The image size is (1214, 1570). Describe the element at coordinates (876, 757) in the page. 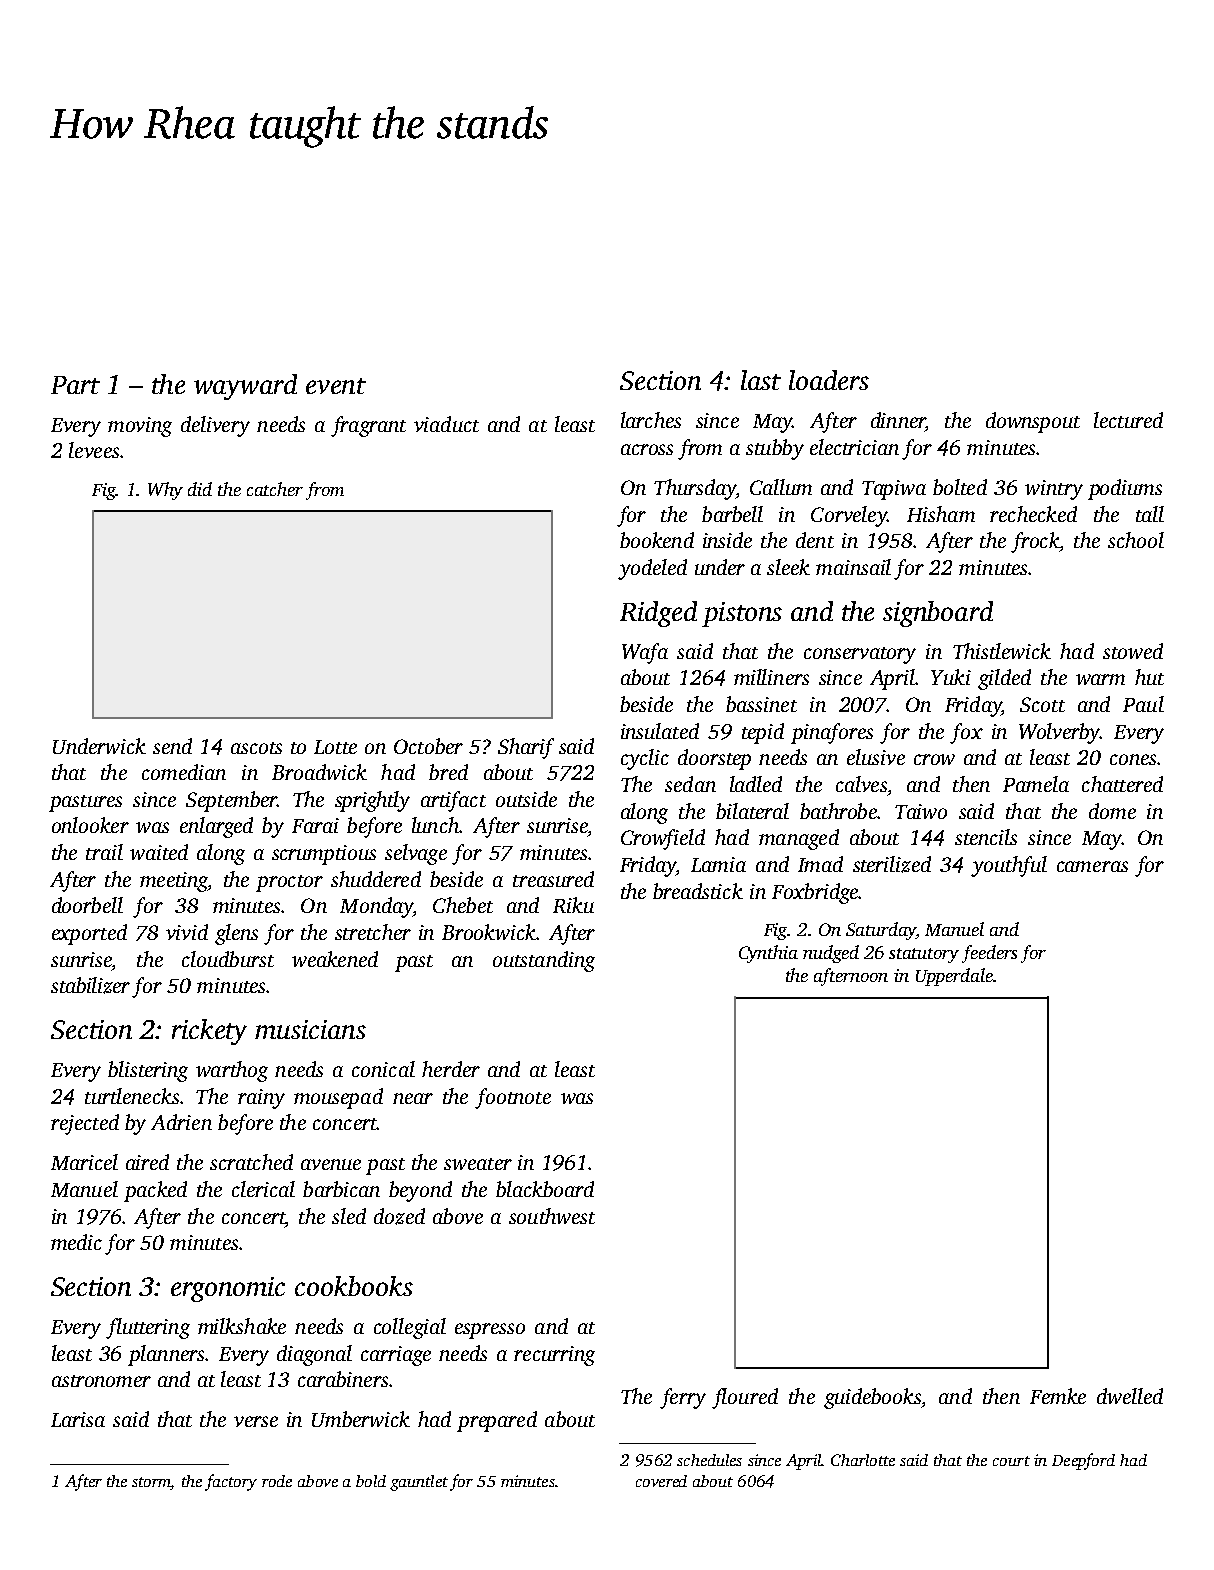

I see `elusive` at that location.
